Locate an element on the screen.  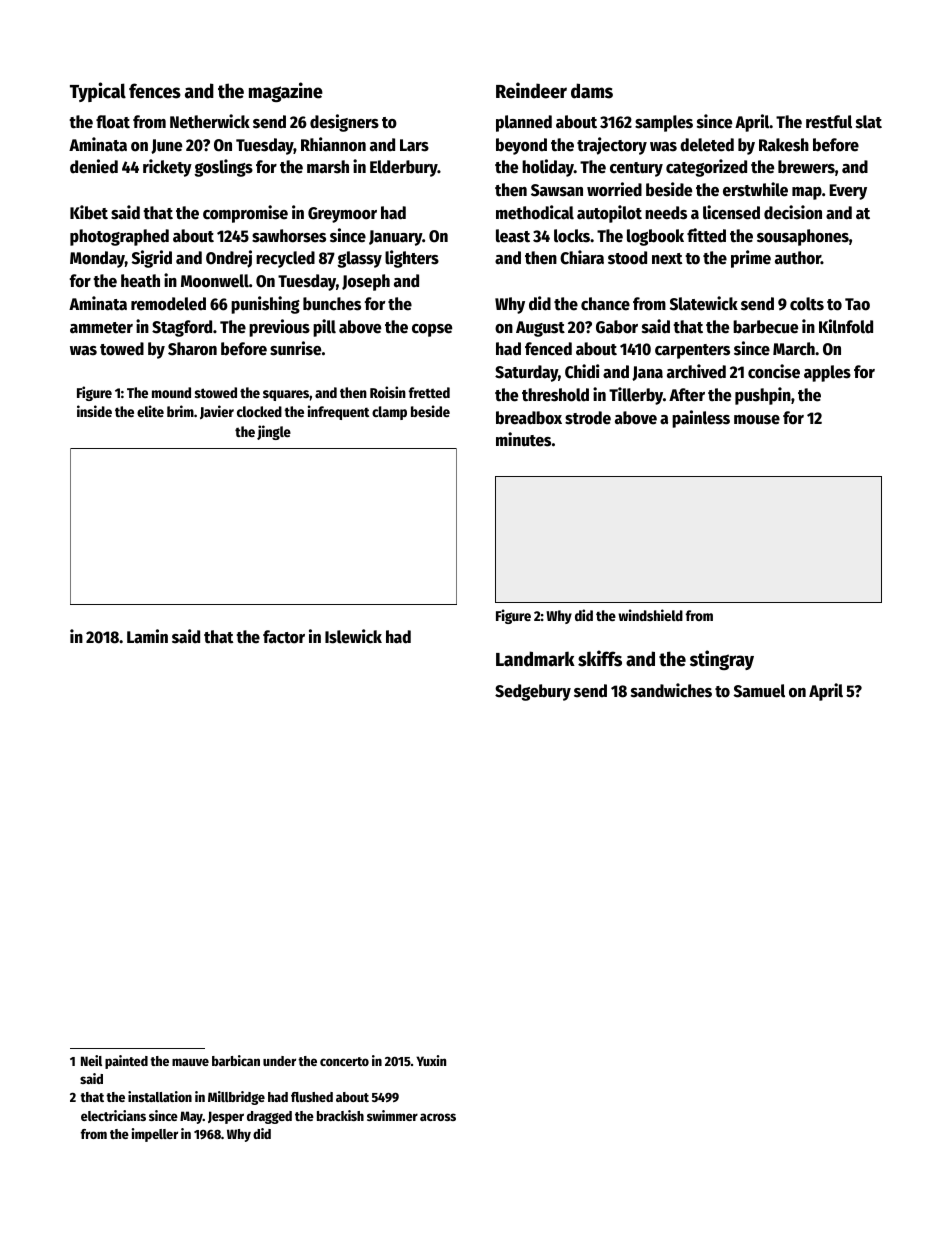
windshield is located at coordinates (650, 615).
